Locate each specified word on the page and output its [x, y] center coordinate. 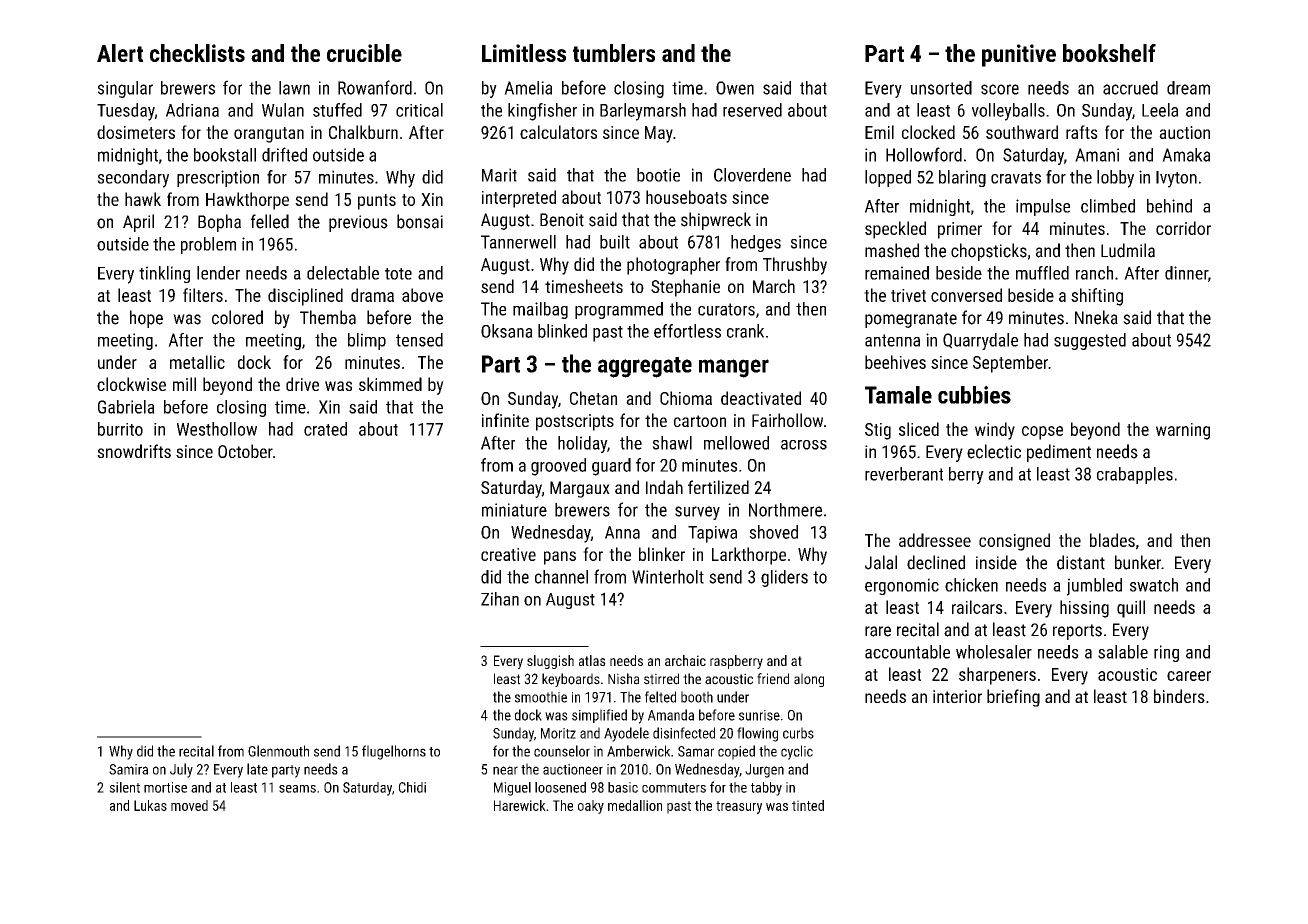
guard [611, 467]
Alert [120, 53]
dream [1188, 88]
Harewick [520, 805]
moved [189, 805]
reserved [752, 110]
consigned [1014, 542]
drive [302, 384]
